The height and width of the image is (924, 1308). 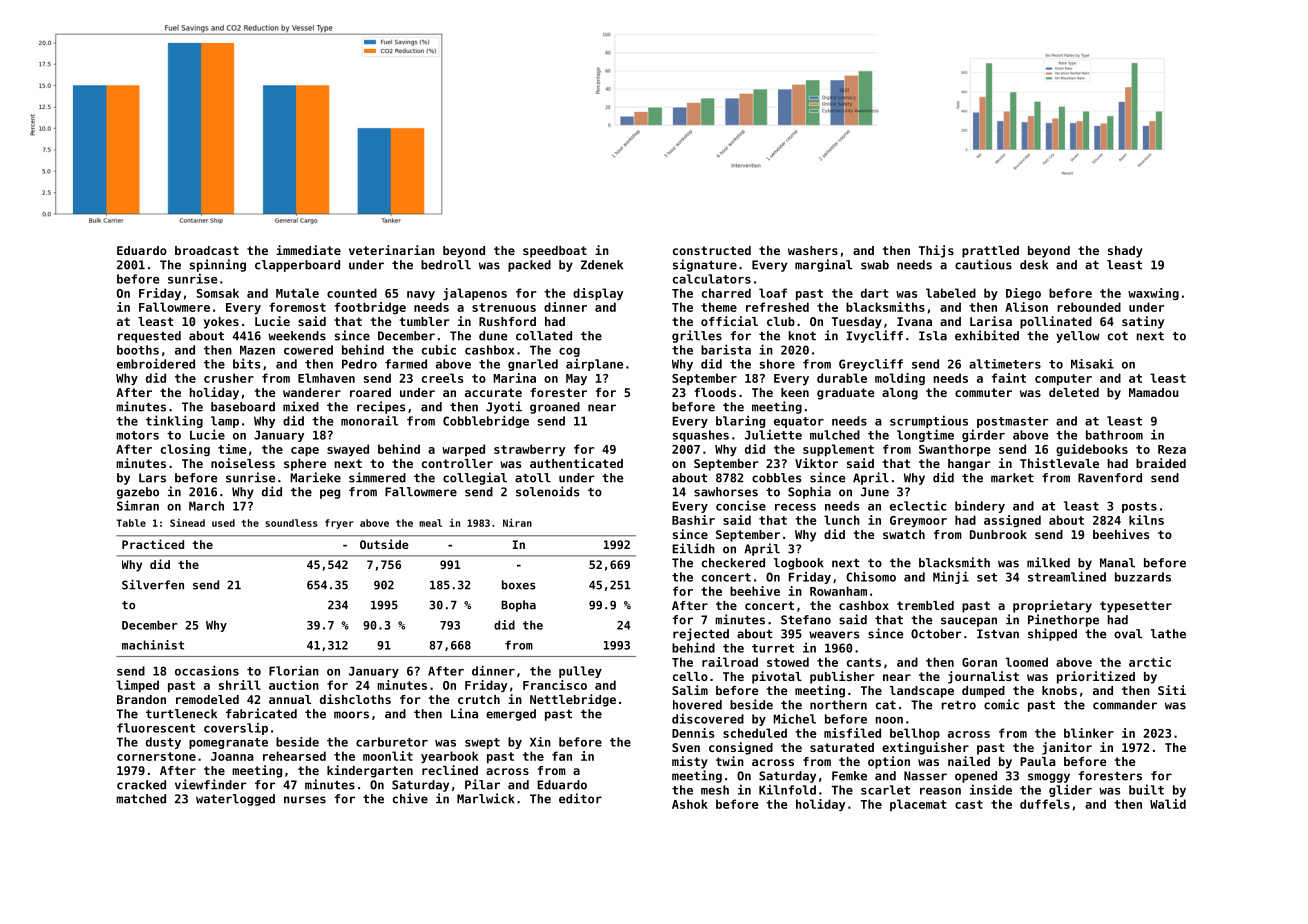 I want to click on kilns, so click(x=1146, y=520).
